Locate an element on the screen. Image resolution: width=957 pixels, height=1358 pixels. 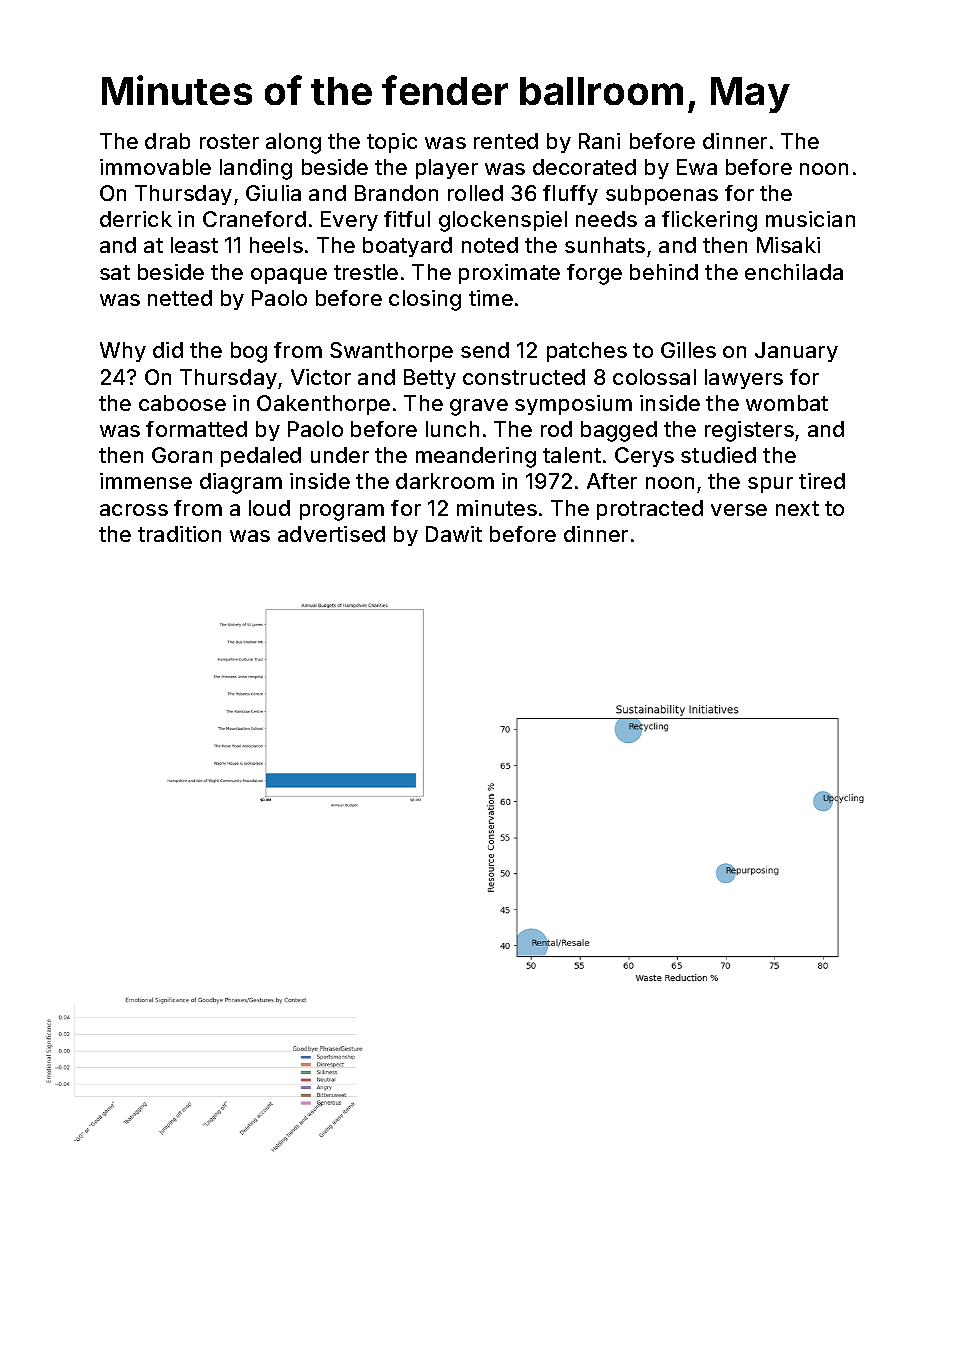
Ewa is located at coordinates (697, 167).
